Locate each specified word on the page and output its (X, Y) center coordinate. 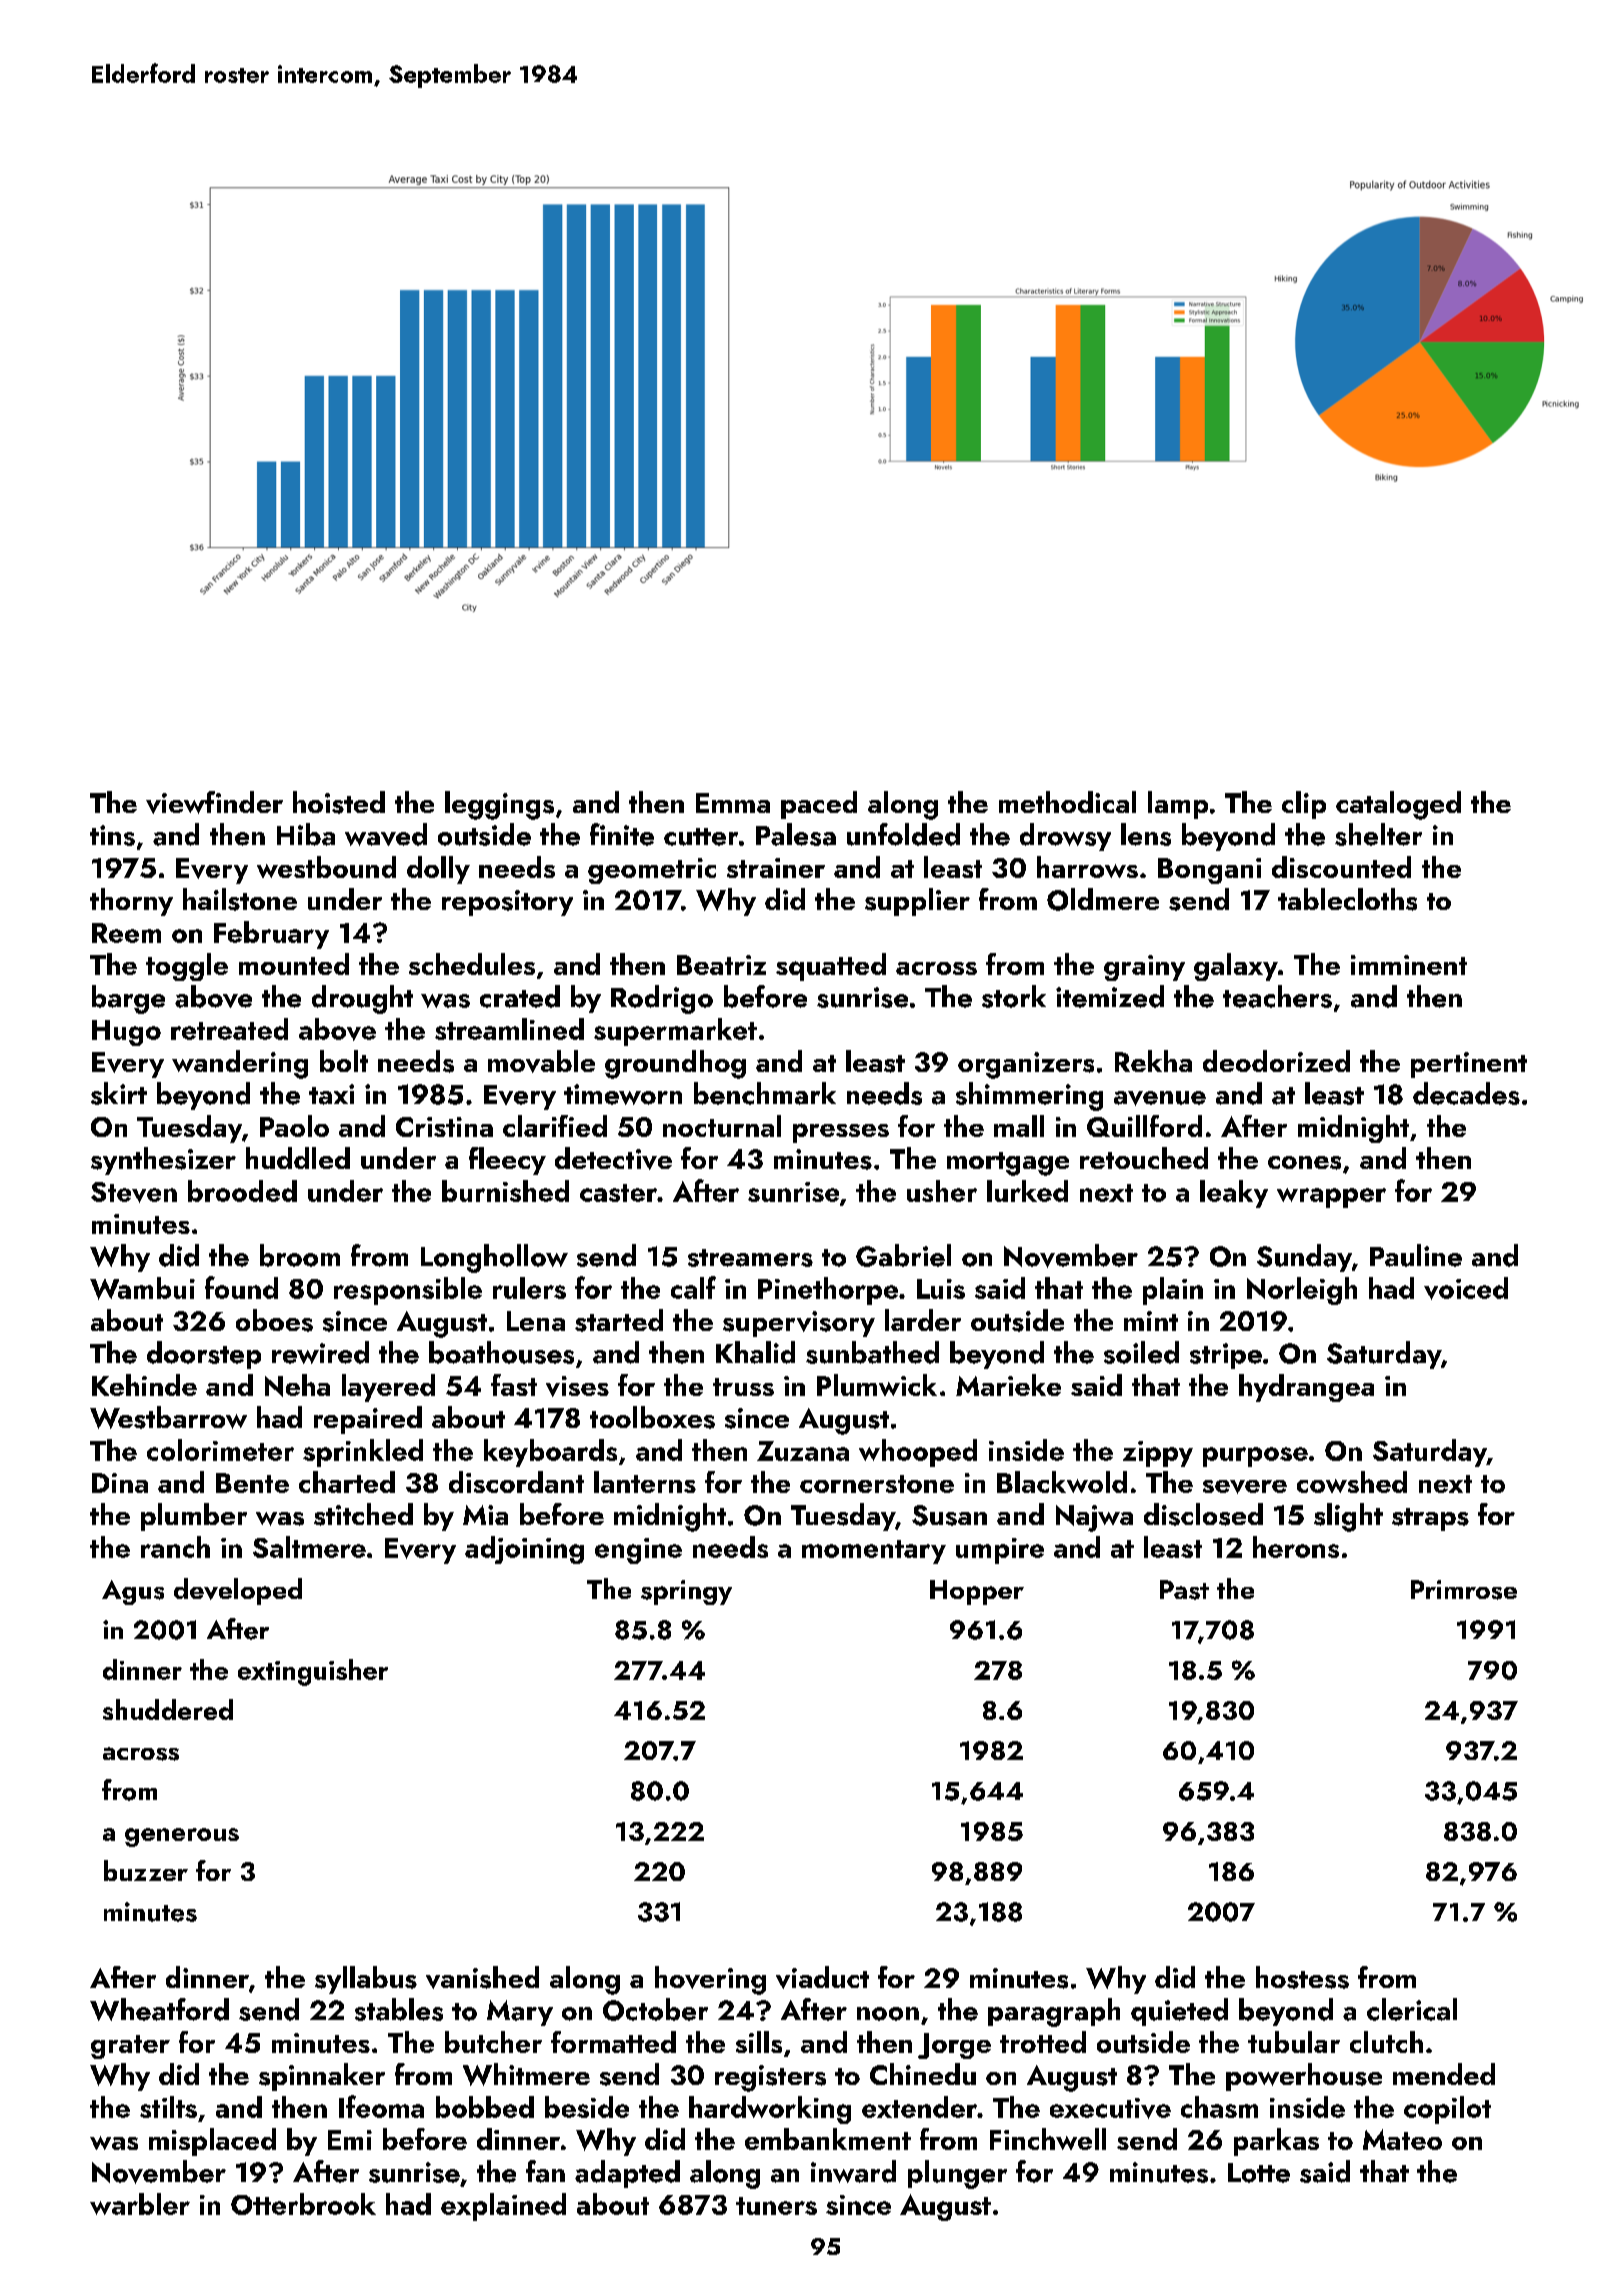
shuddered (168, 1709)
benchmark (765, 1093)
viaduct (822, 1977)
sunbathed (872, 1352)
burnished (505, 1191)
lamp (1178, 805)
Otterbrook (303, 2204)
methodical (1067, 802)
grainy (1144, 968)
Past (1184, 1590)
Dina (120, 1483)
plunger (957, 2174)
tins (112, 835)
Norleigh (1302, 1291)
